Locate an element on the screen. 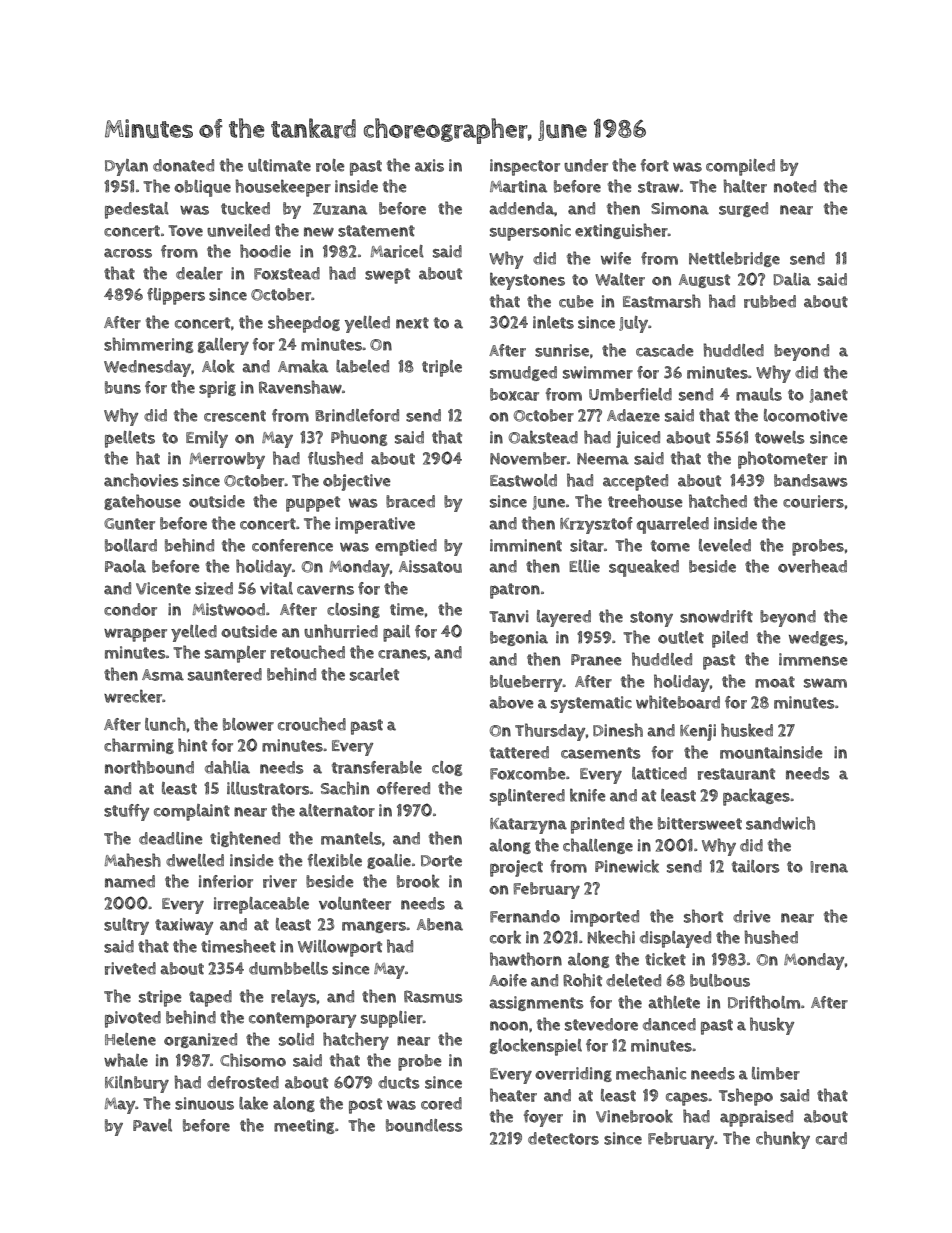 Image resolution: width=952 pixels, height=1233 pixels. condor is located at coordinates (130, 609).
